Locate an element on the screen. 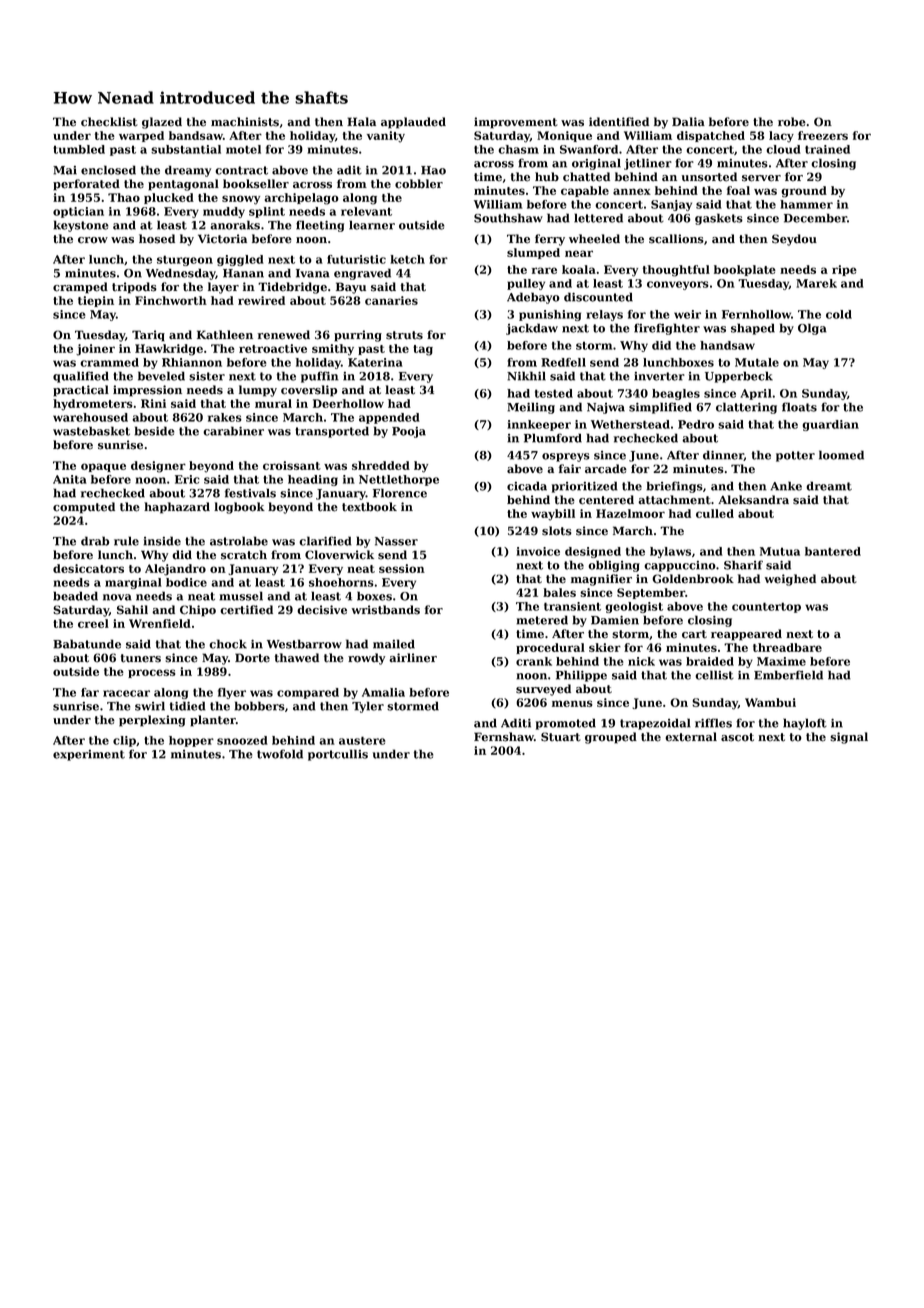  perplexing is located at coordinates (152, 721).
